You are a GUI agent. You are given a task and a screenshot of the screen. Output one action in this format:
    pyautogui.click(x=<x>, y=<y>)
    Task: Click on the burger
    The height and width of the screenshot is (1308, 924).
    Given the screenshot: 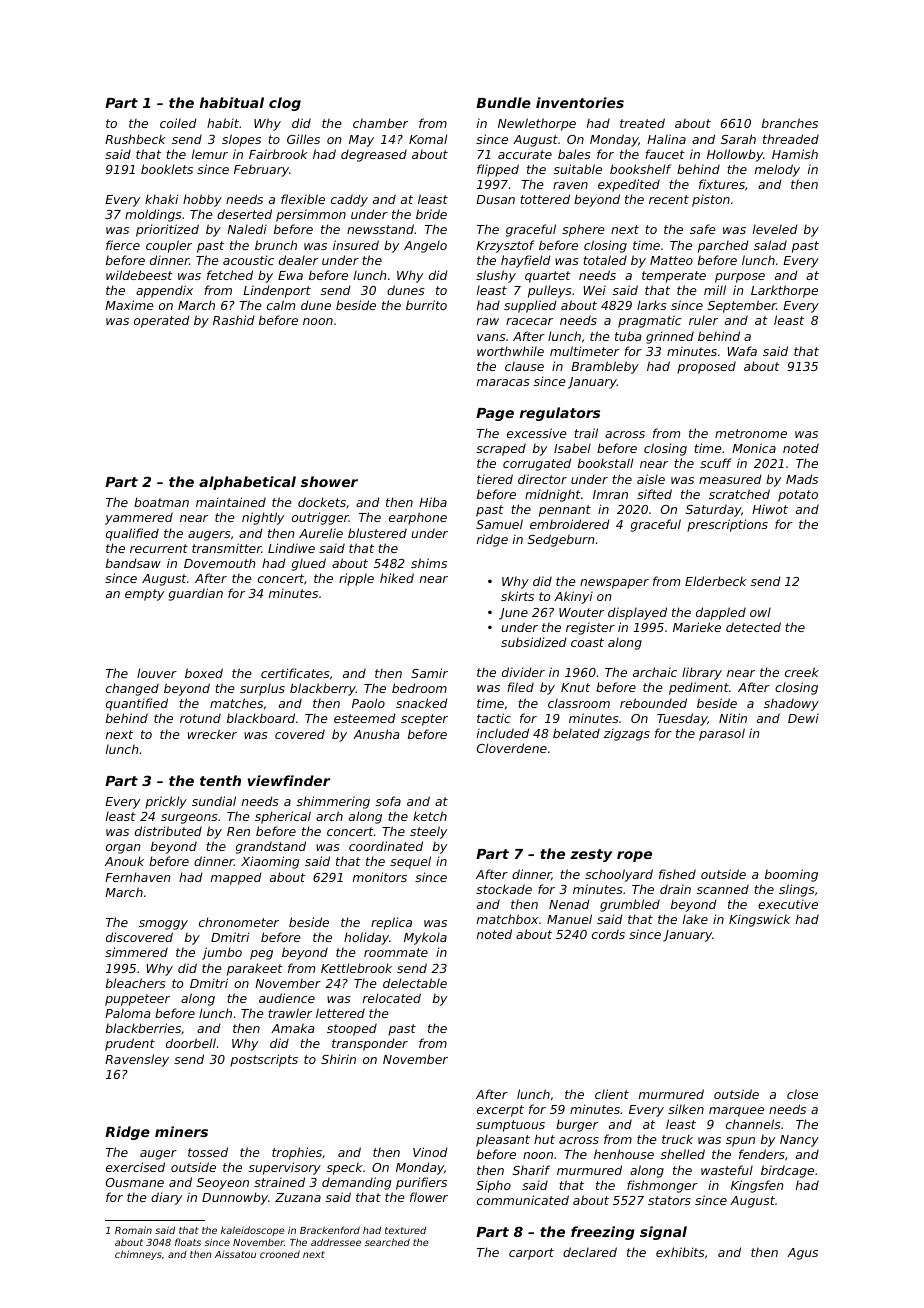 What is the action you would take?
    pyautogui.click(x=577, y=1125)
